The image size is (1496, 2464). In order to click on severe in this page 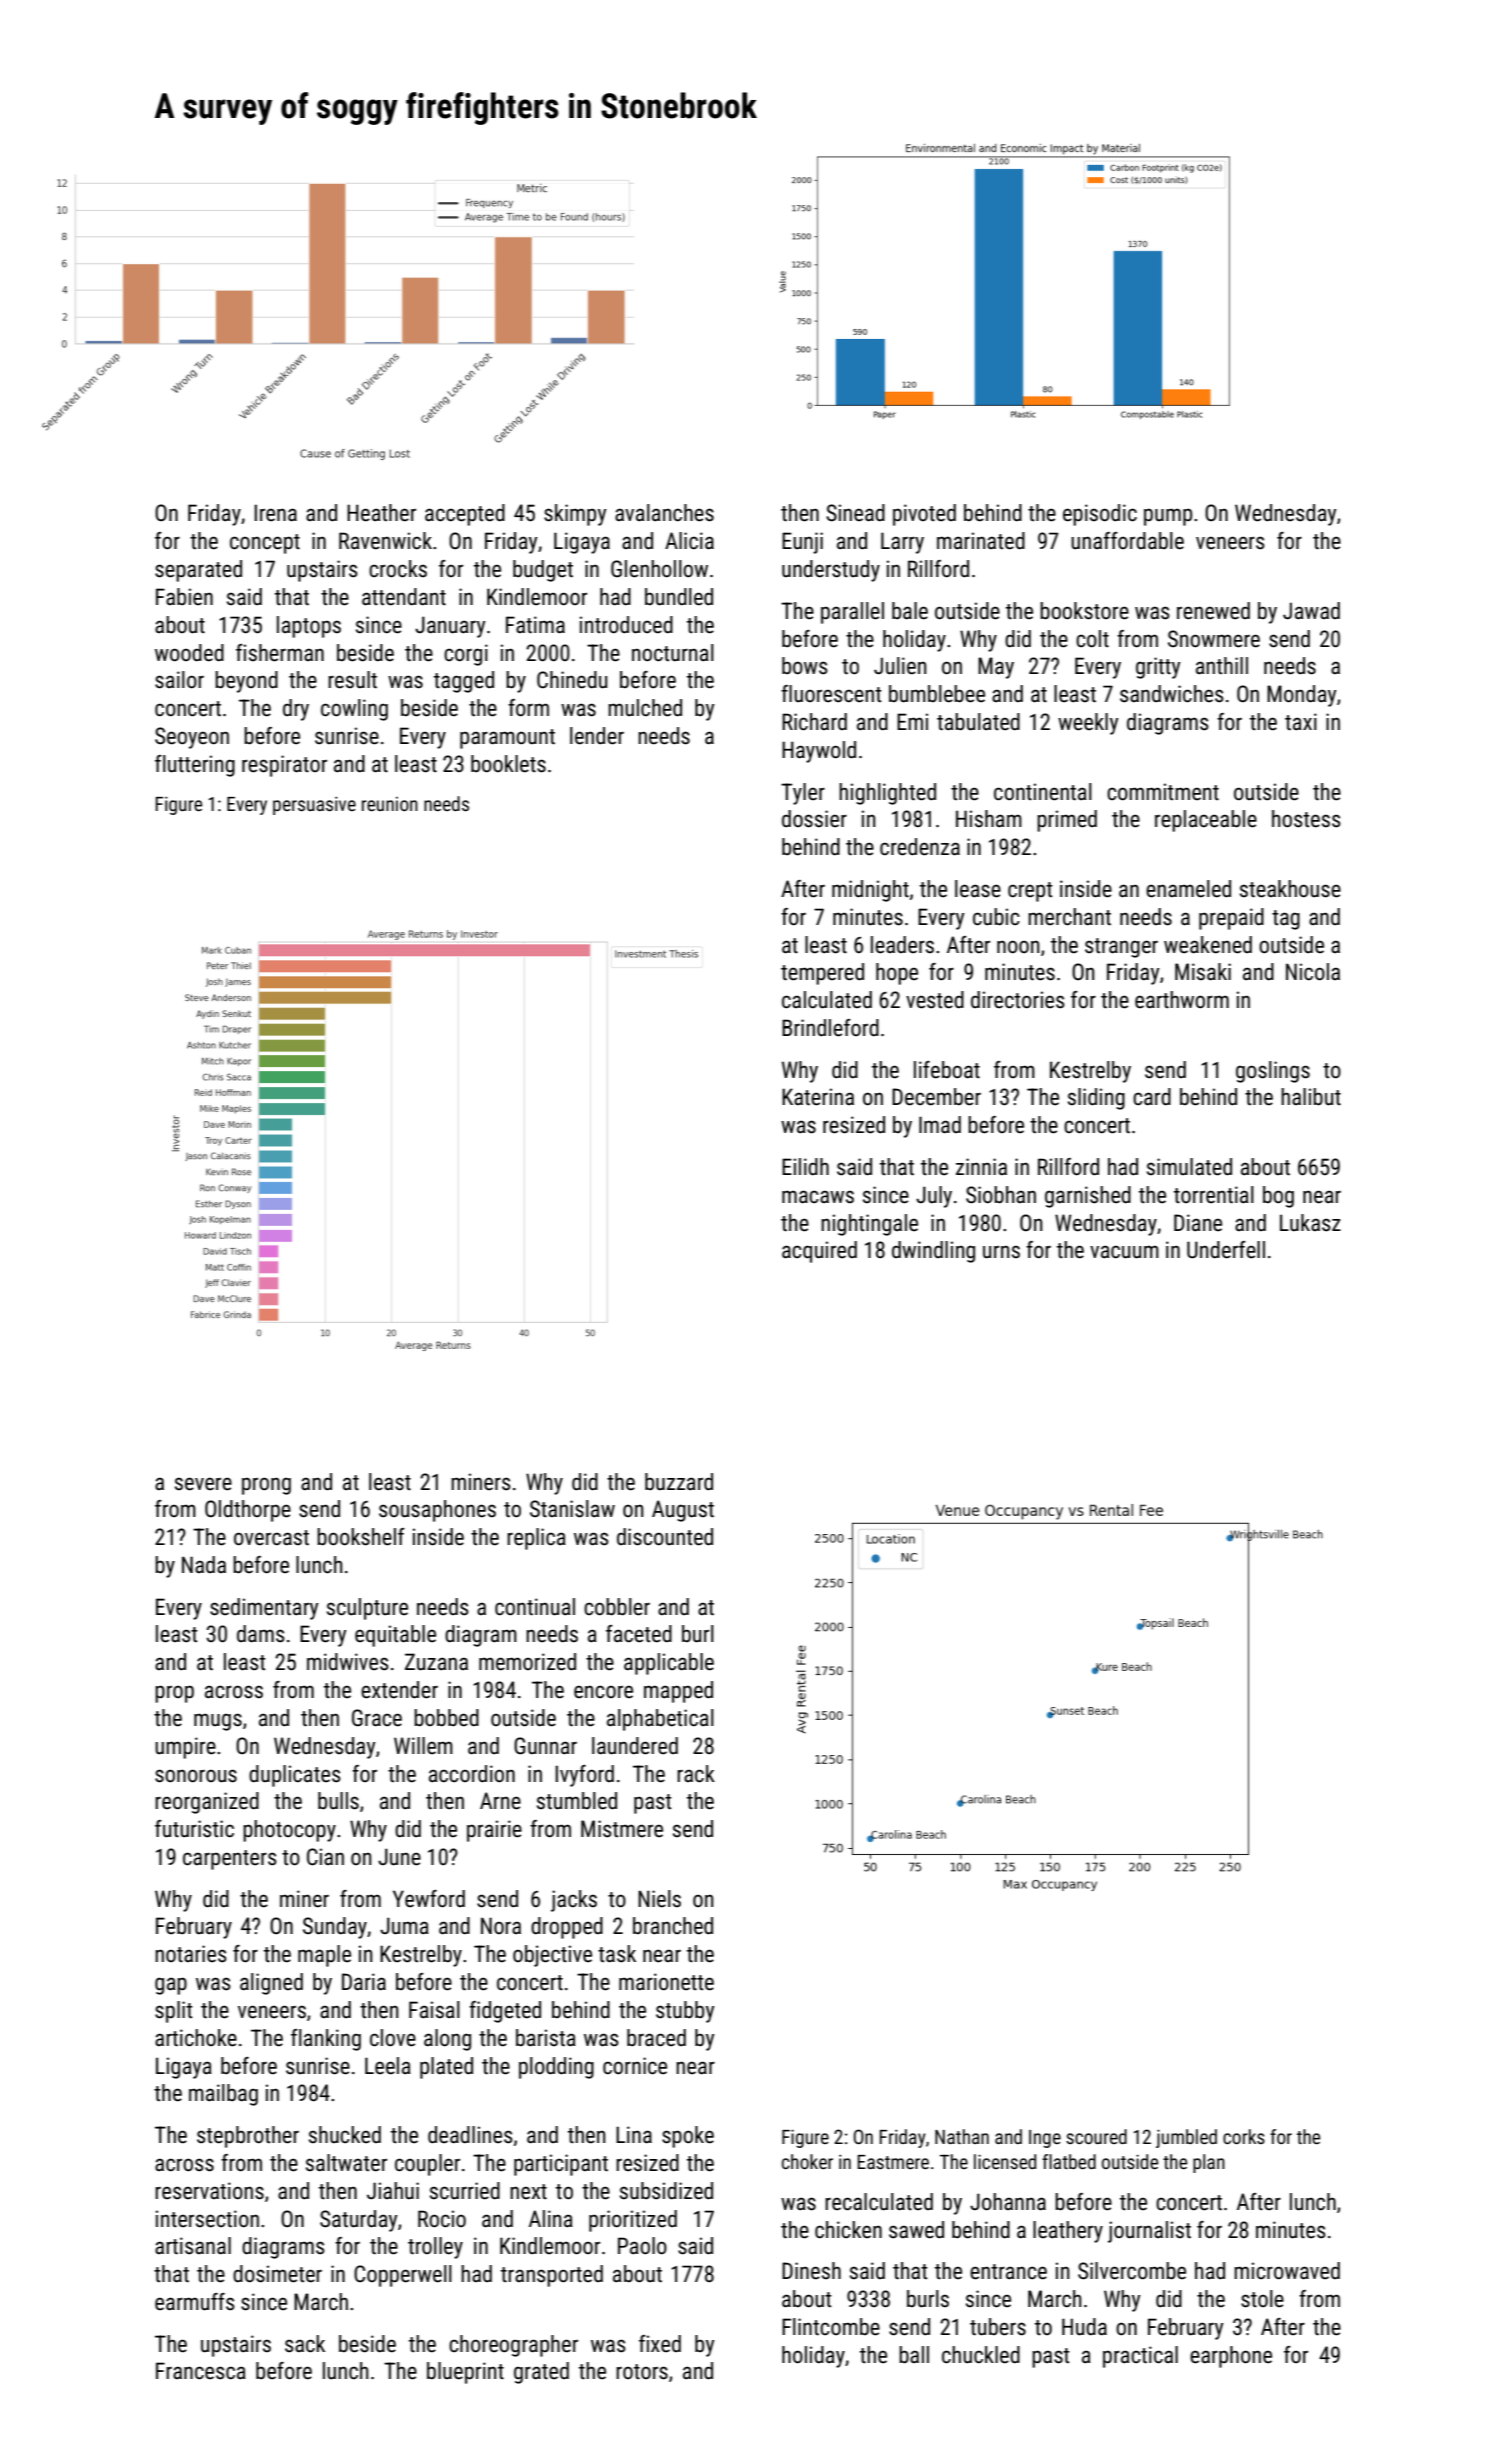, I will do `click(203, 1484)`.
